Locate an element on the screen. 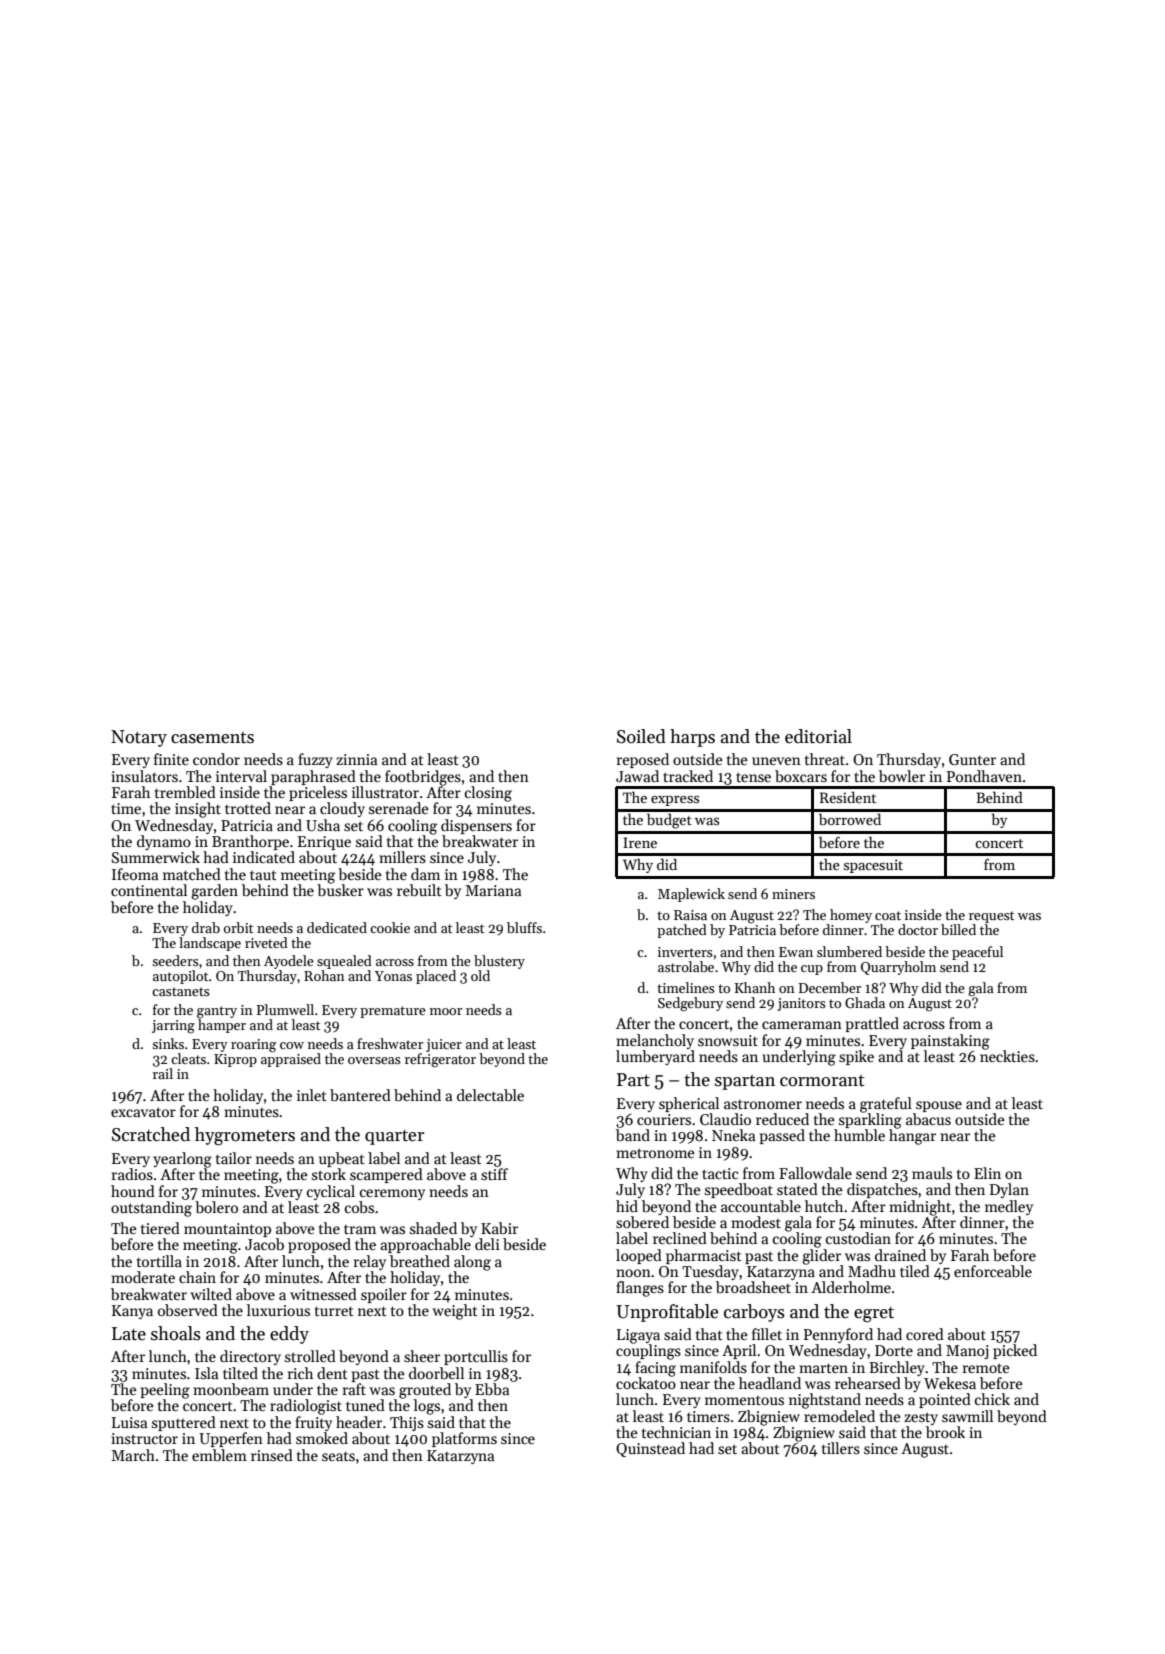 The height and width of the screenshot is (1654, 1165). medley is located at coordinates (1009, 1207).
